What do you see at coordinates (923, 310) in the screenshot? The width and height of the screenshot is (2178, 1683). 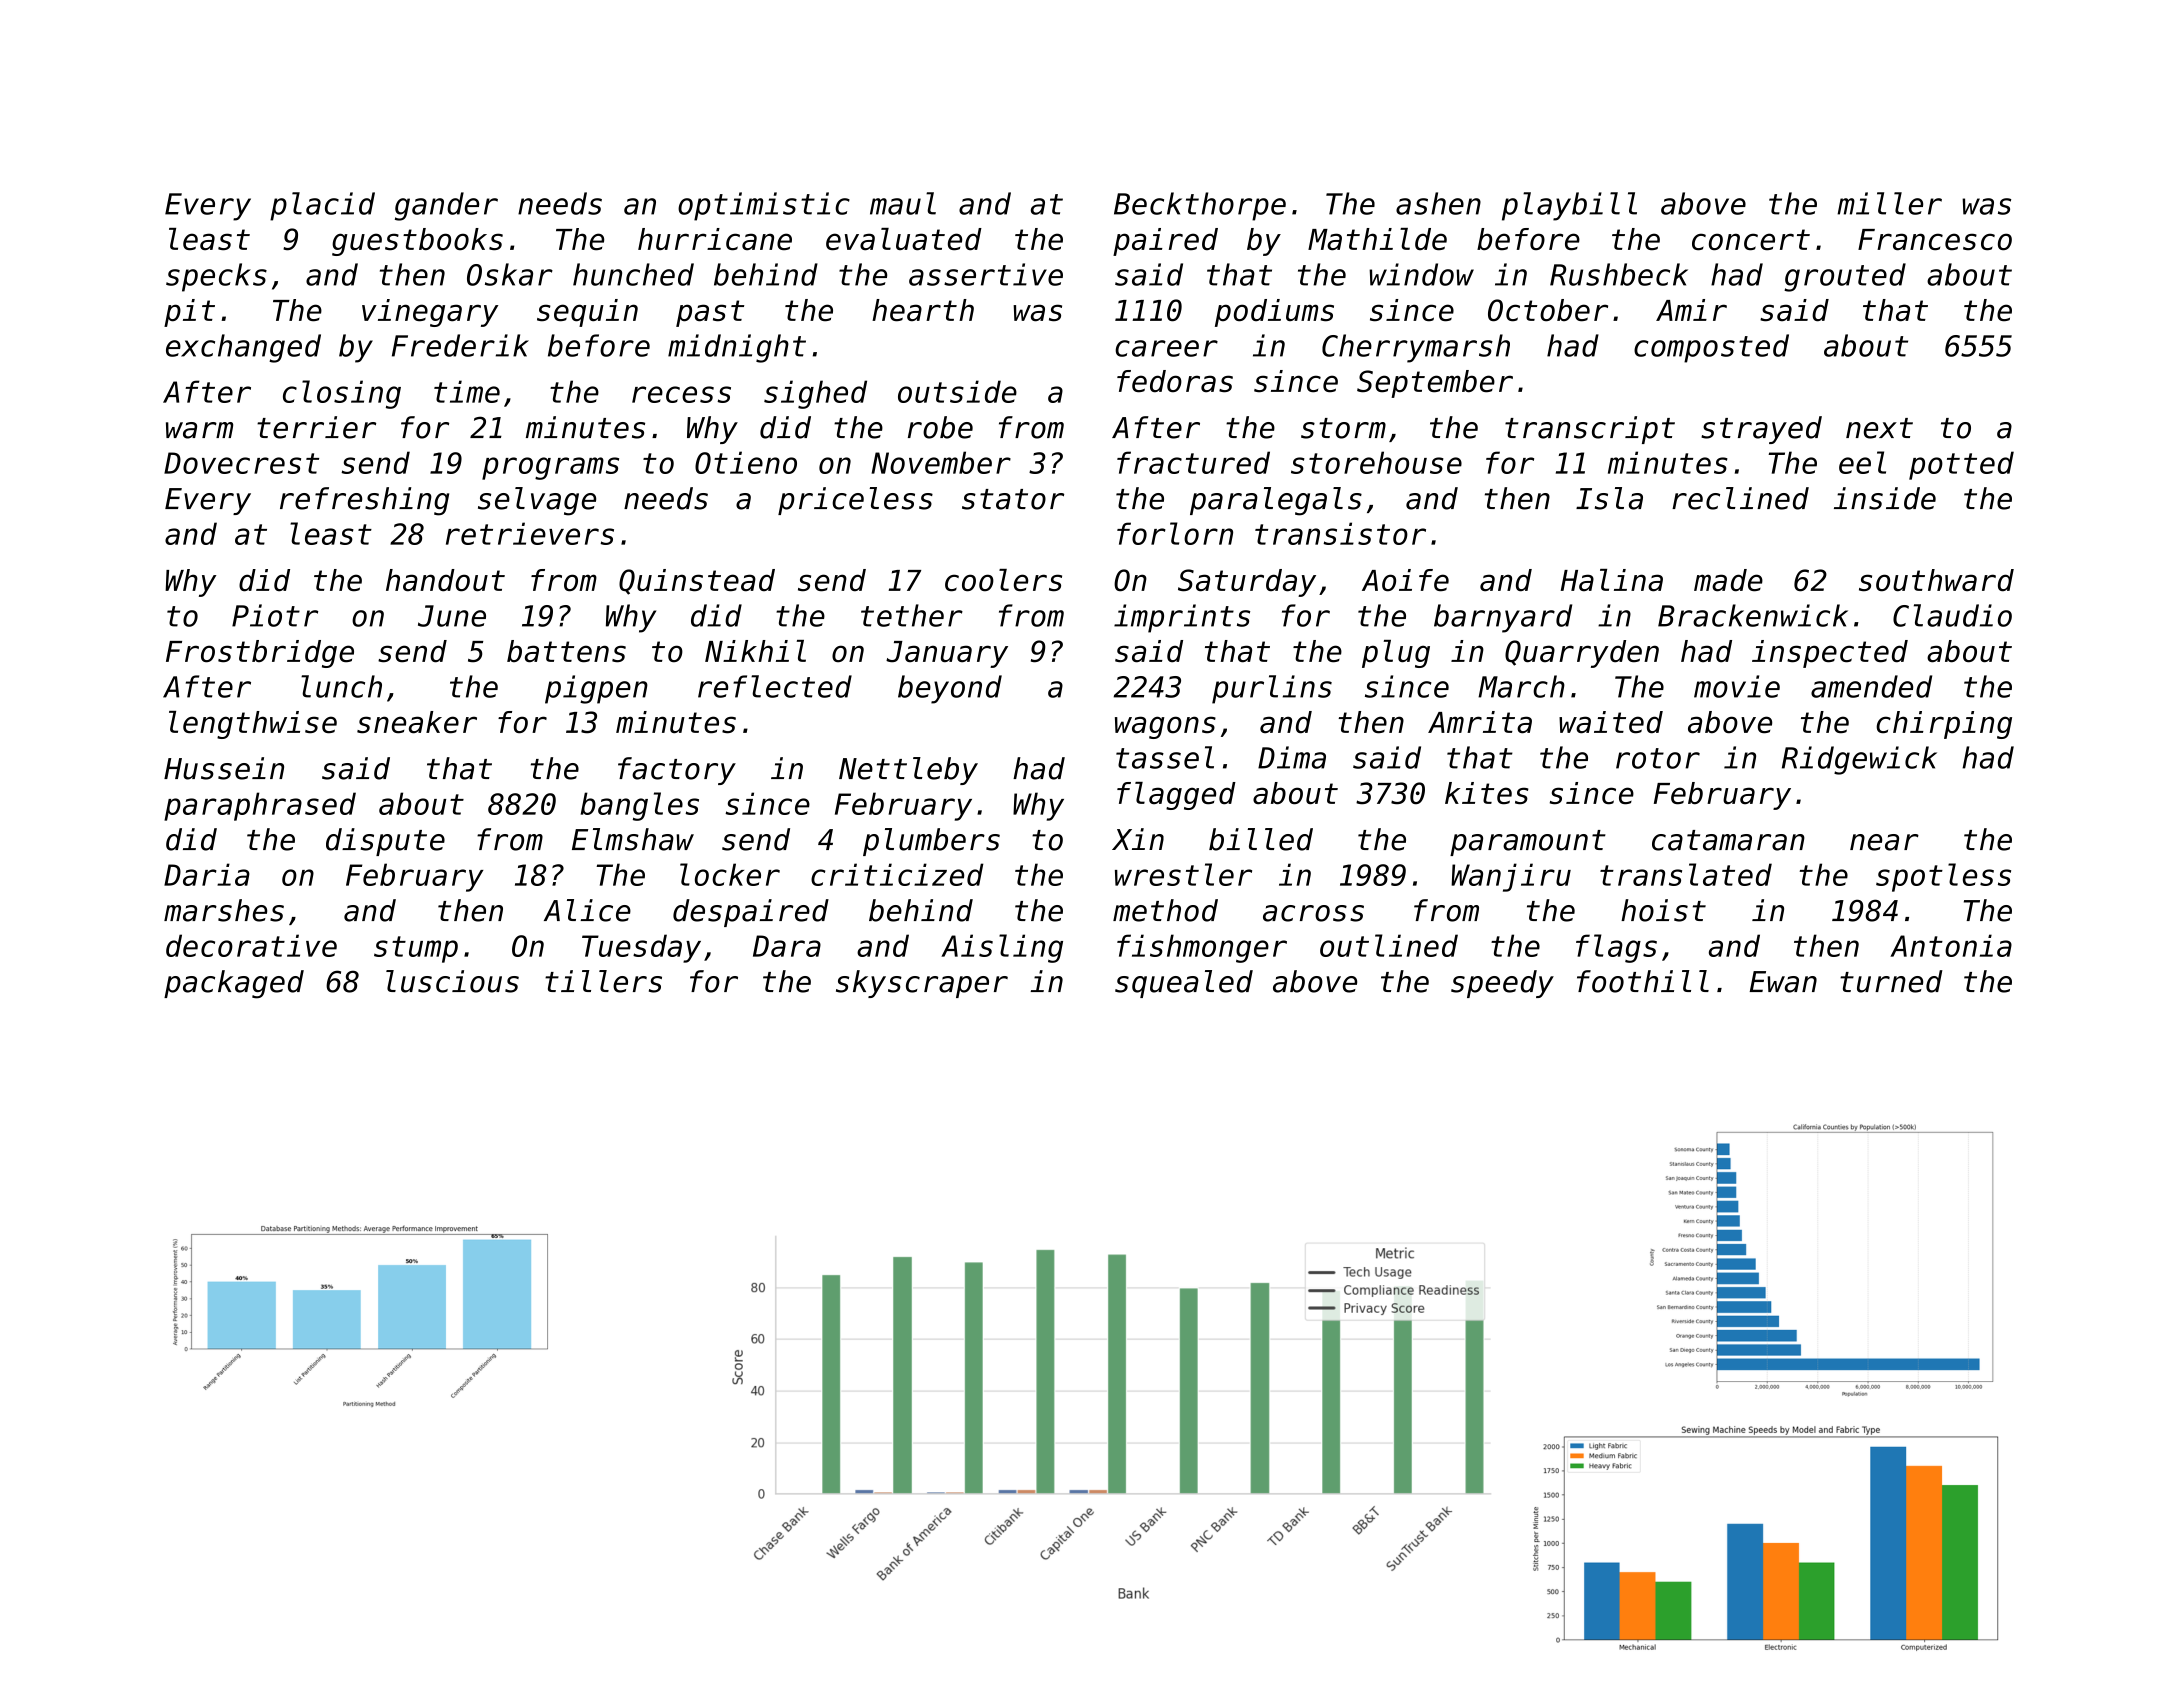 I see `hearth` at bounding box center [923, 310].
